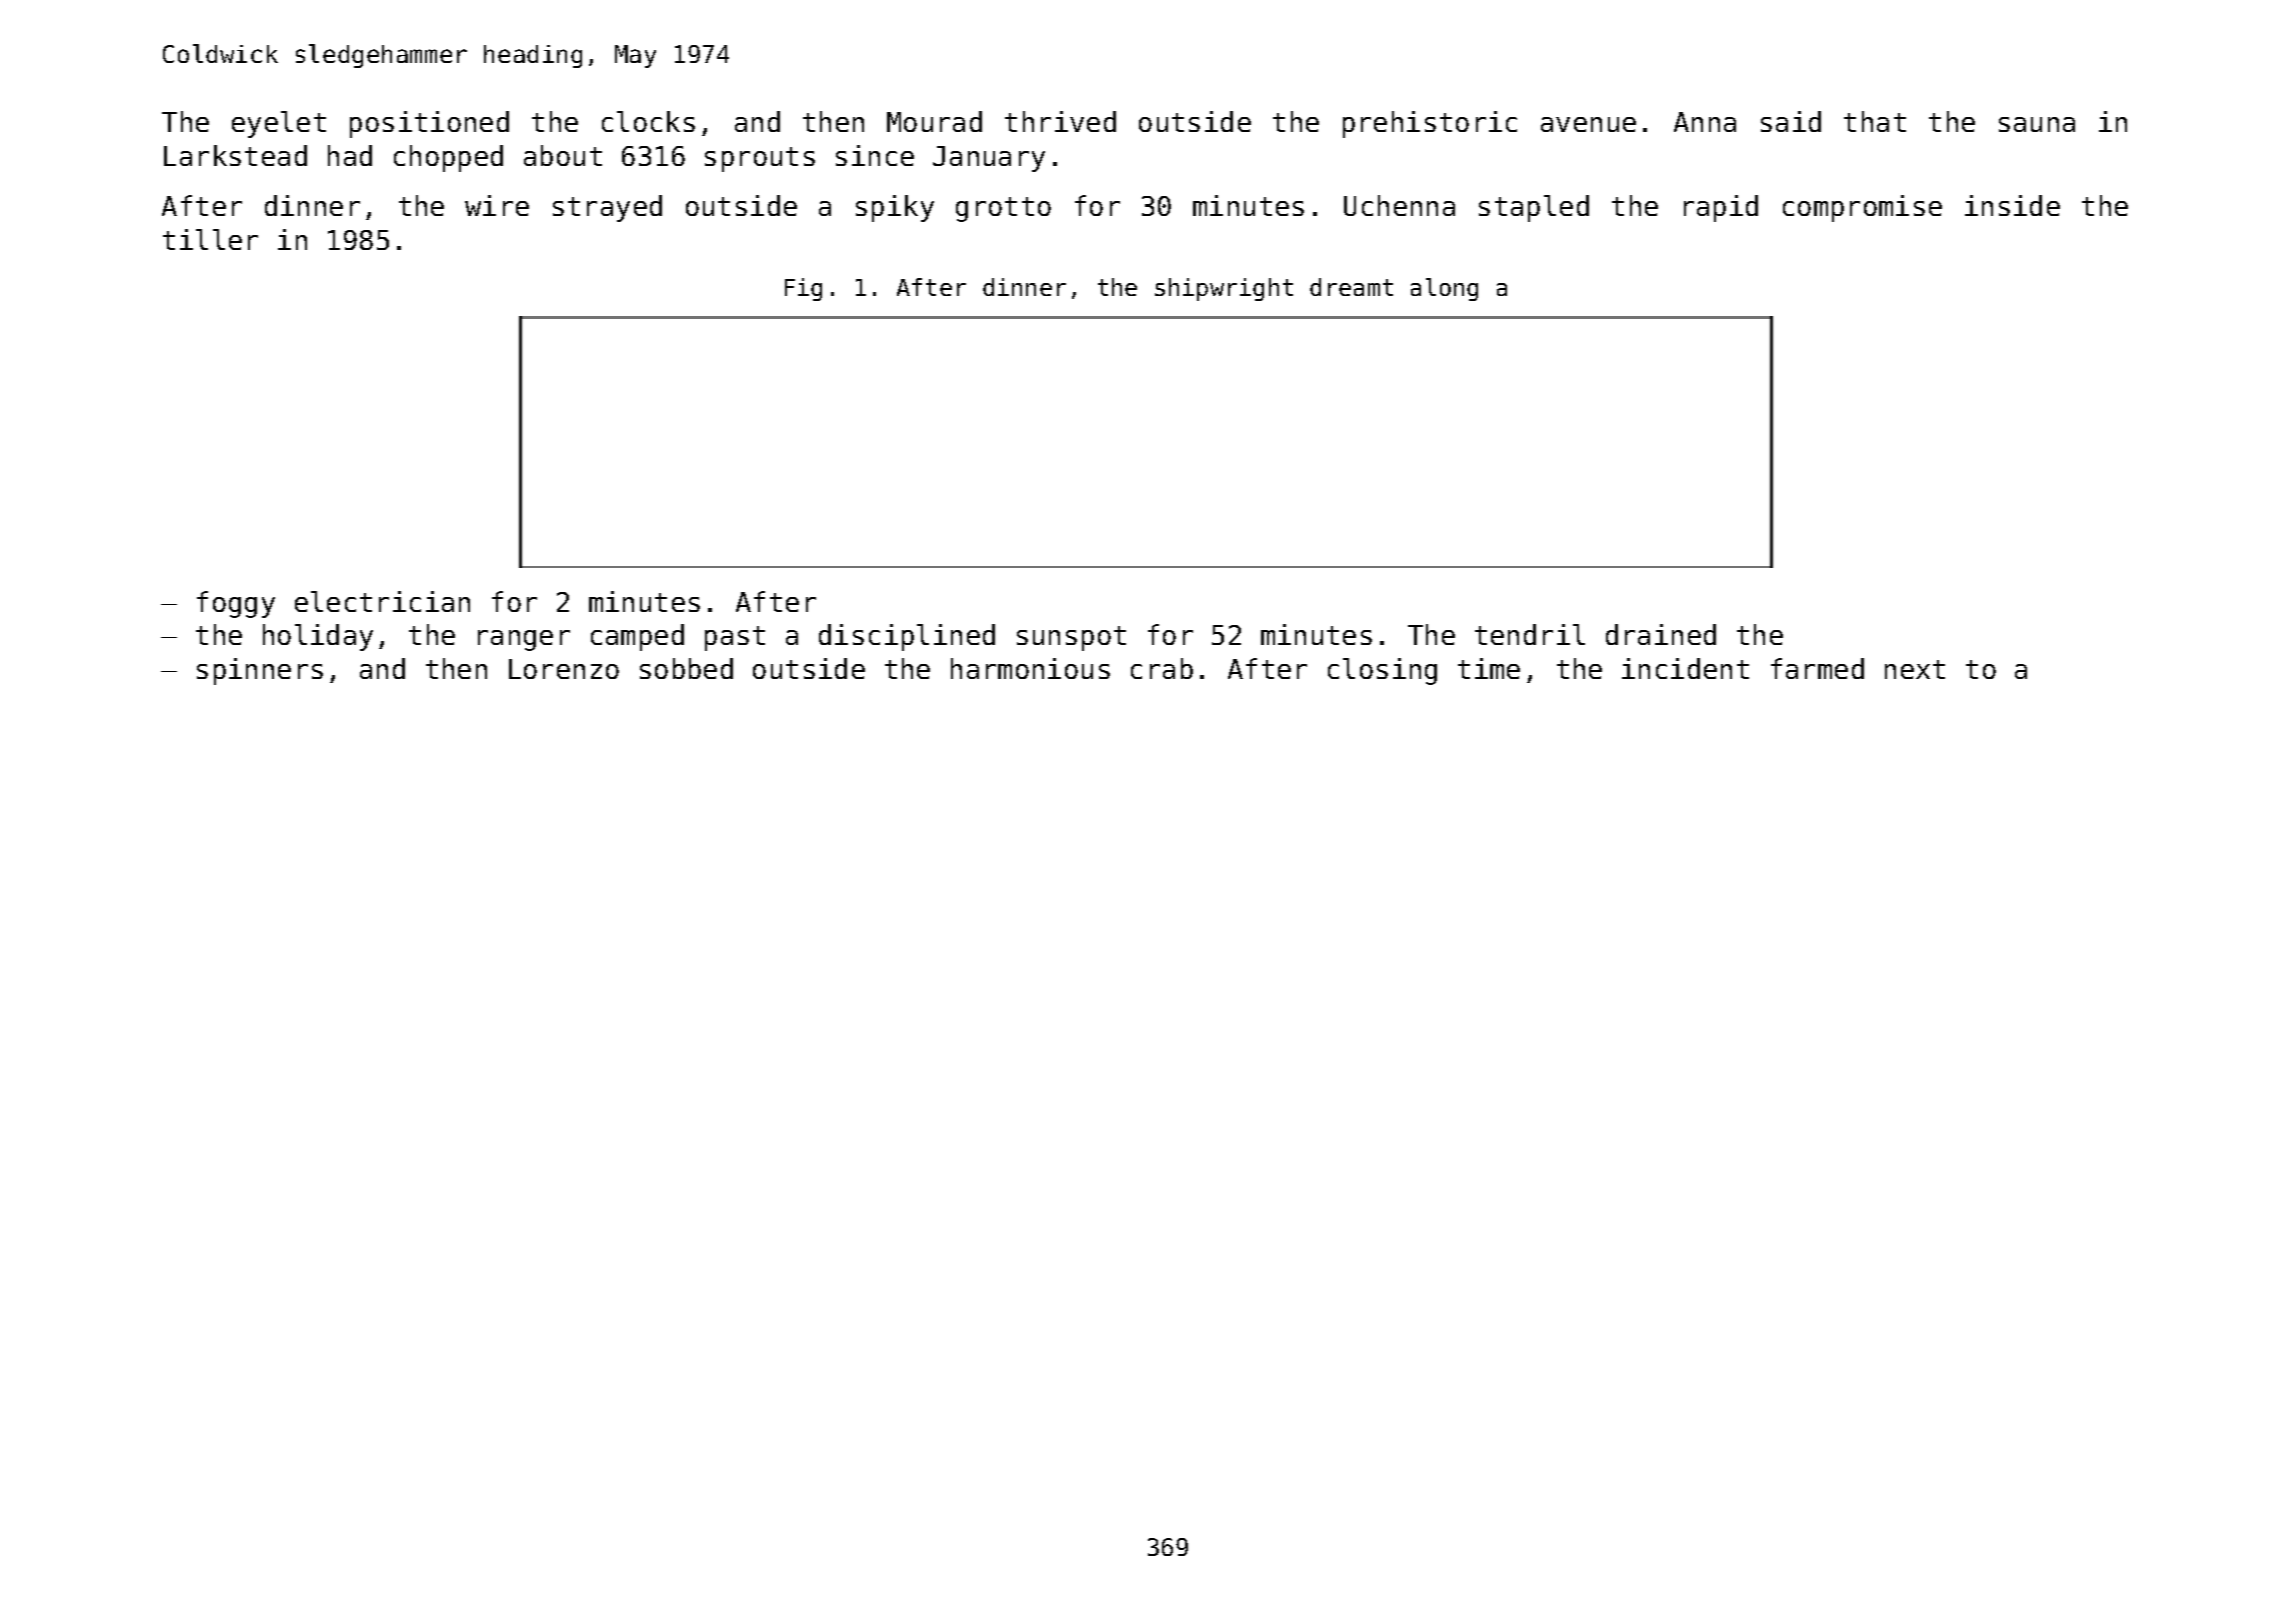 This screenshot has width=2292, height=1620. What do you see at coordinates (803, 289) in the screenshot?
I see `Fig` at bounding box center [803, 289].
